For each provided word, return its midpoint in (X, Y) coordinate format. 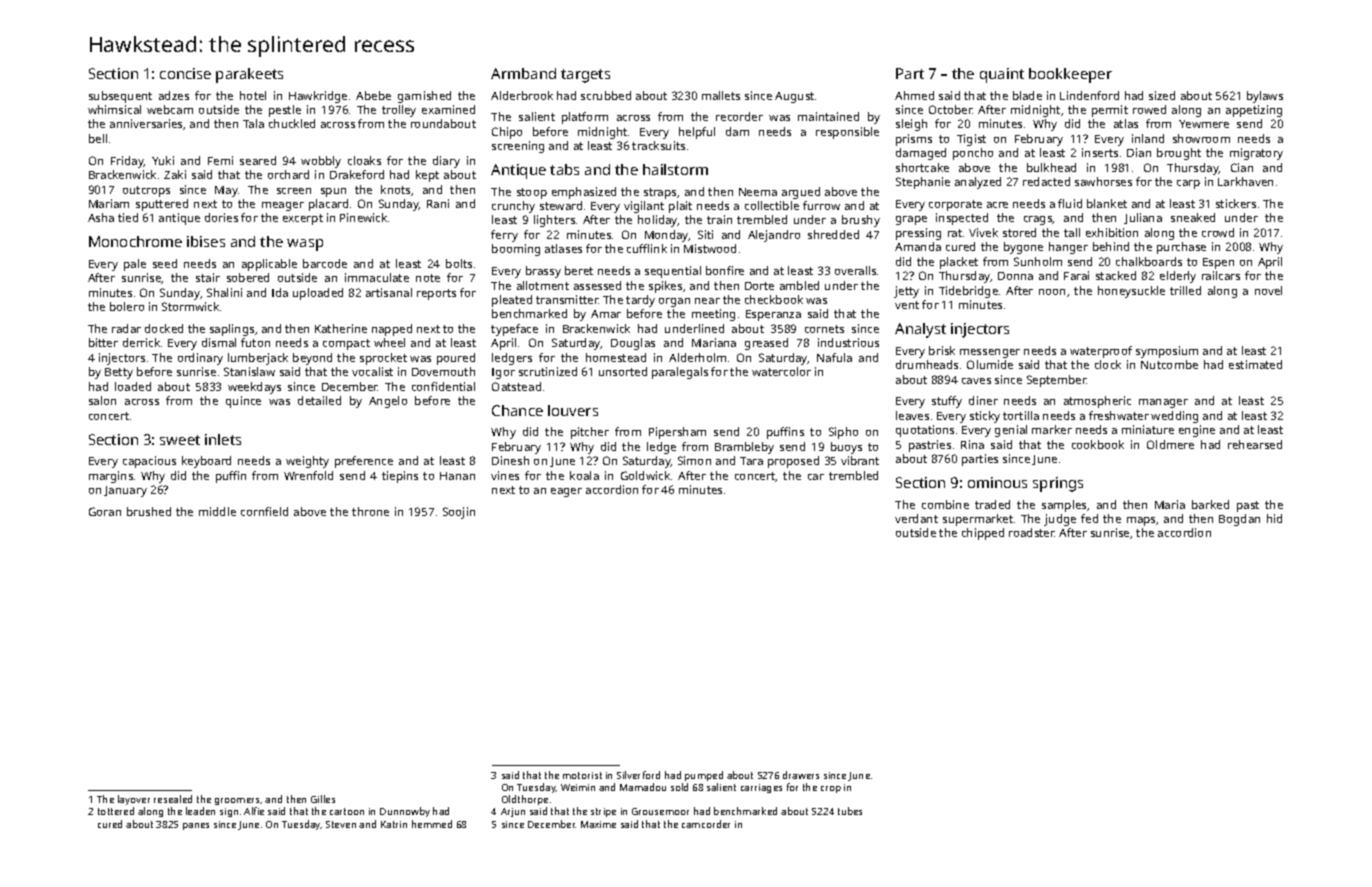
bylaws (1265, 97)
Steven (341, 824)
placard (328, 205)
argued (801, 193)
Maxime (598, 824)
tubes (850, 811)
